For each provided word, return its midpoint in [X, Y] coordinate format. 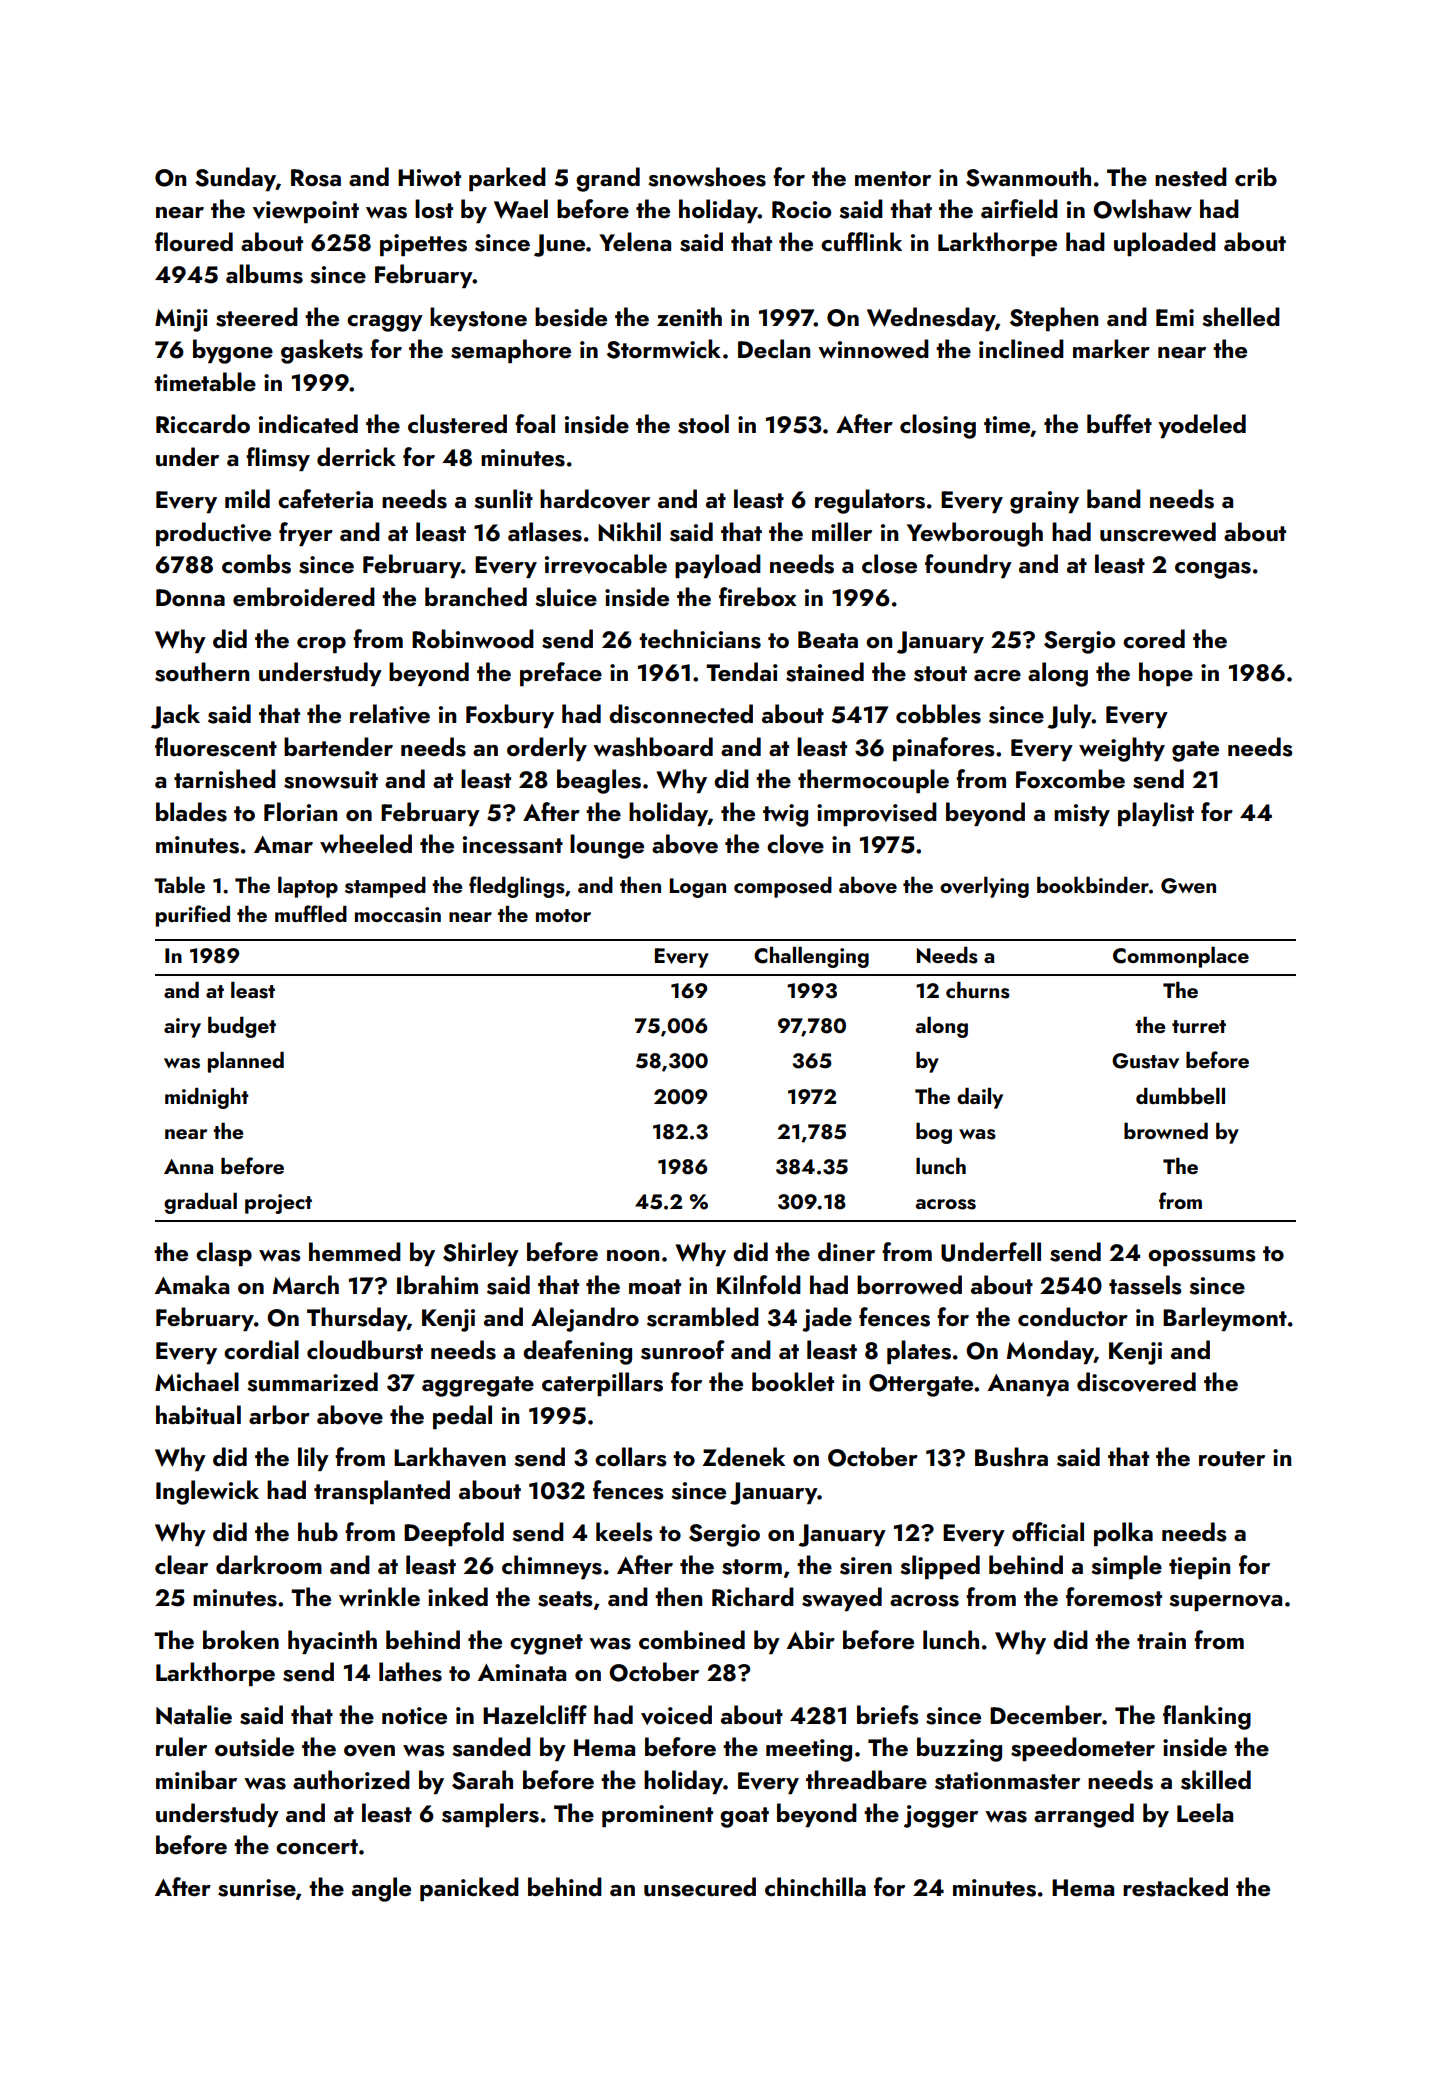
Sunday [235, 179]
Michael [197, 1381]
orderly [547, 749]
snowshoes [707, 177]
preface [561, 674]
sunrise [257, 1888]
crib [1256, 176]
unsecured [700, 1887]
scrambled [703, 1317]
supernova [1225, 1603]
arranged [1084, 1815]
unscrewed [1158, 532]
